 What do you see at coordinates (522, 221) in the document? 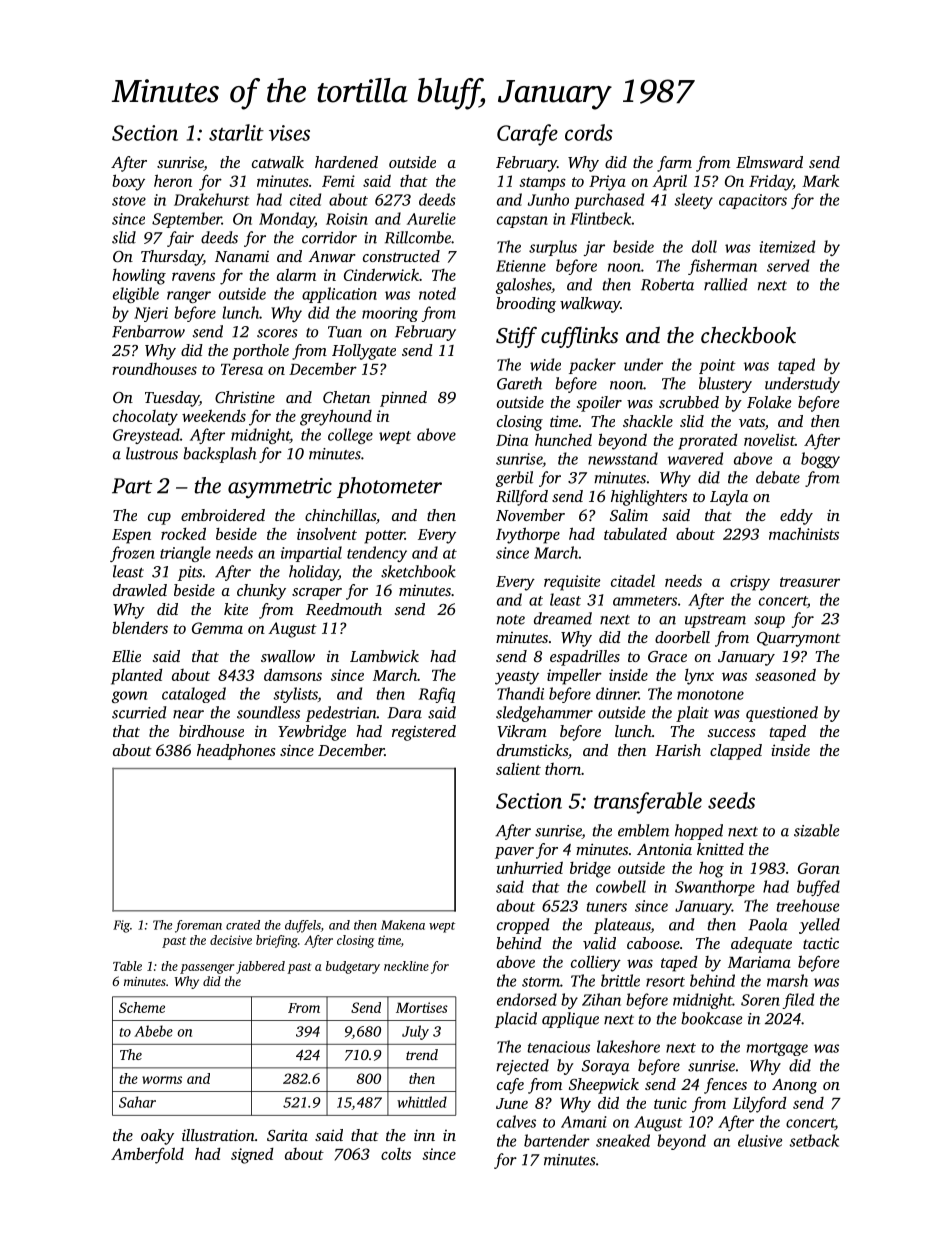
I see `capstan` at bounding box center [522, 221].
